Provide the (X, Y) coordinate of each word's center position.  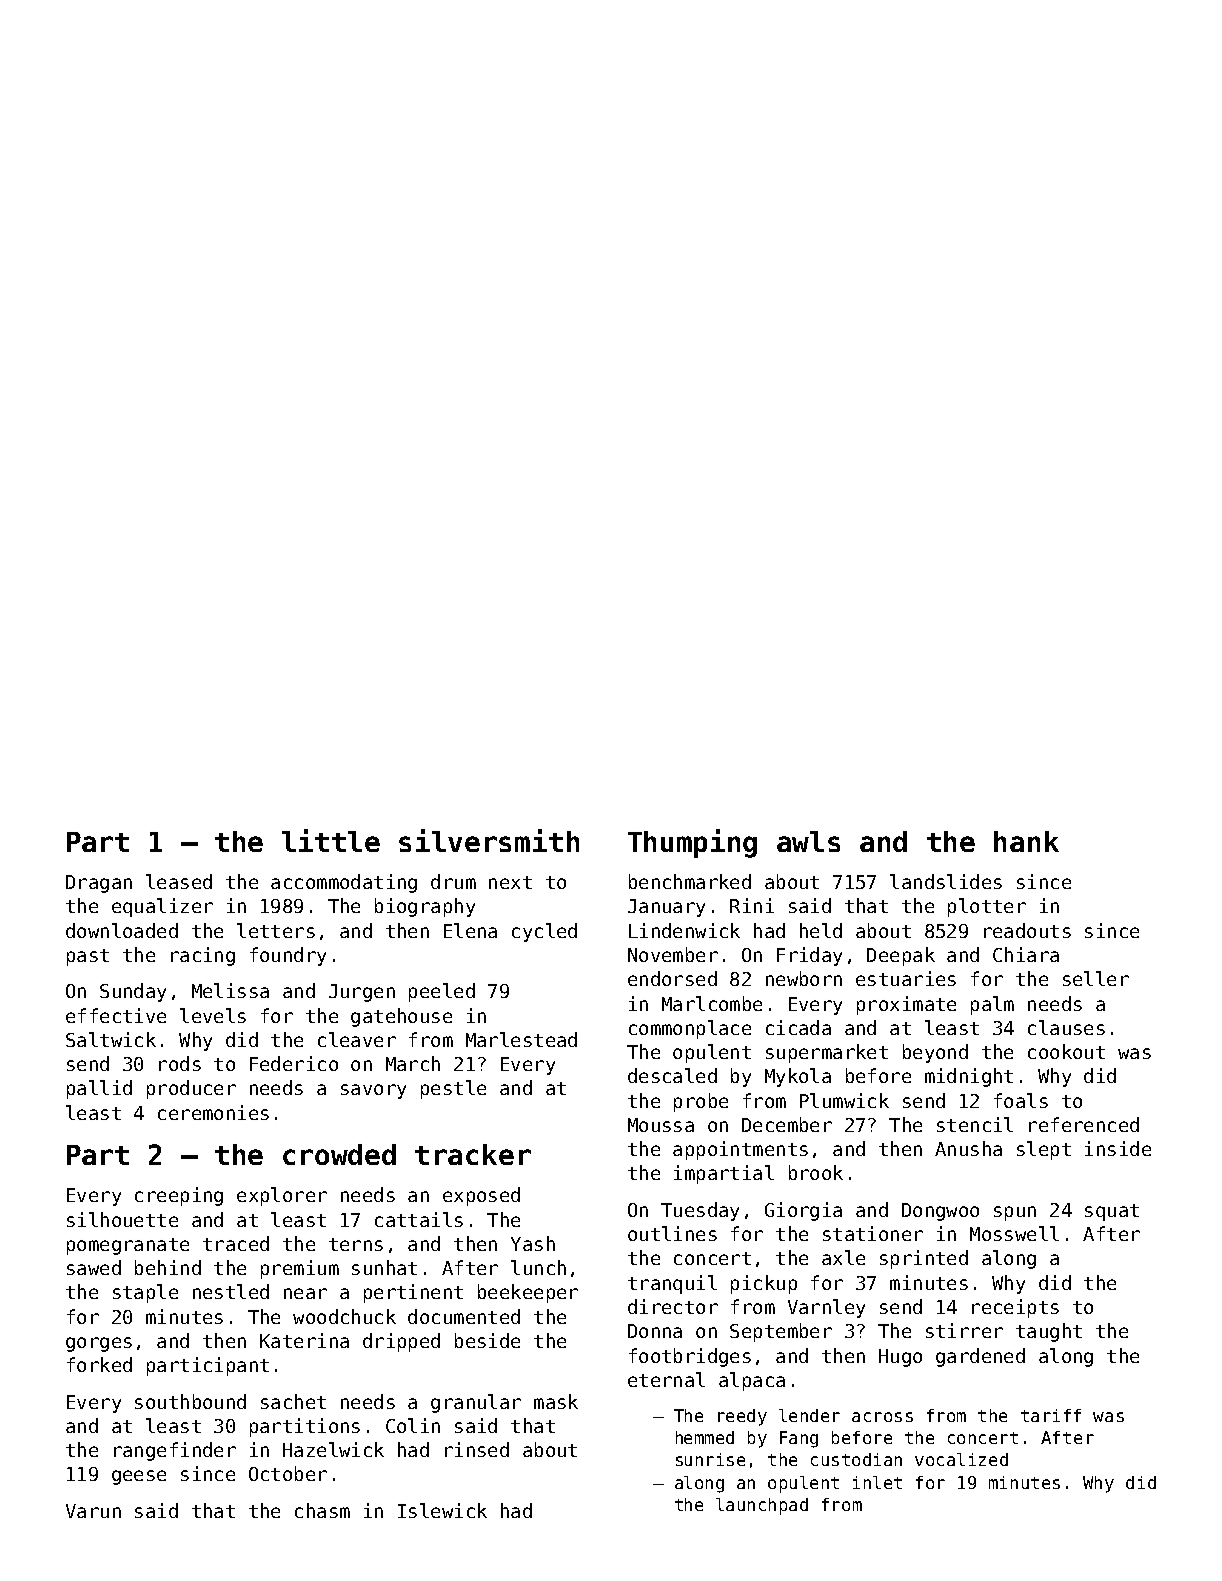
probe (701, 1102)
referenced (1084, 1124)
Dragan (99, 884)
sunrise (710, 1459)
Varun (93, 1511)
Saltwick (111, 1039)
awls (808, 841)
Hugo (900, 1358)
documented (464, 1316)
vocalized (961, 1459)
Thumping (692, 843)
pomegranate (128, 1246)
